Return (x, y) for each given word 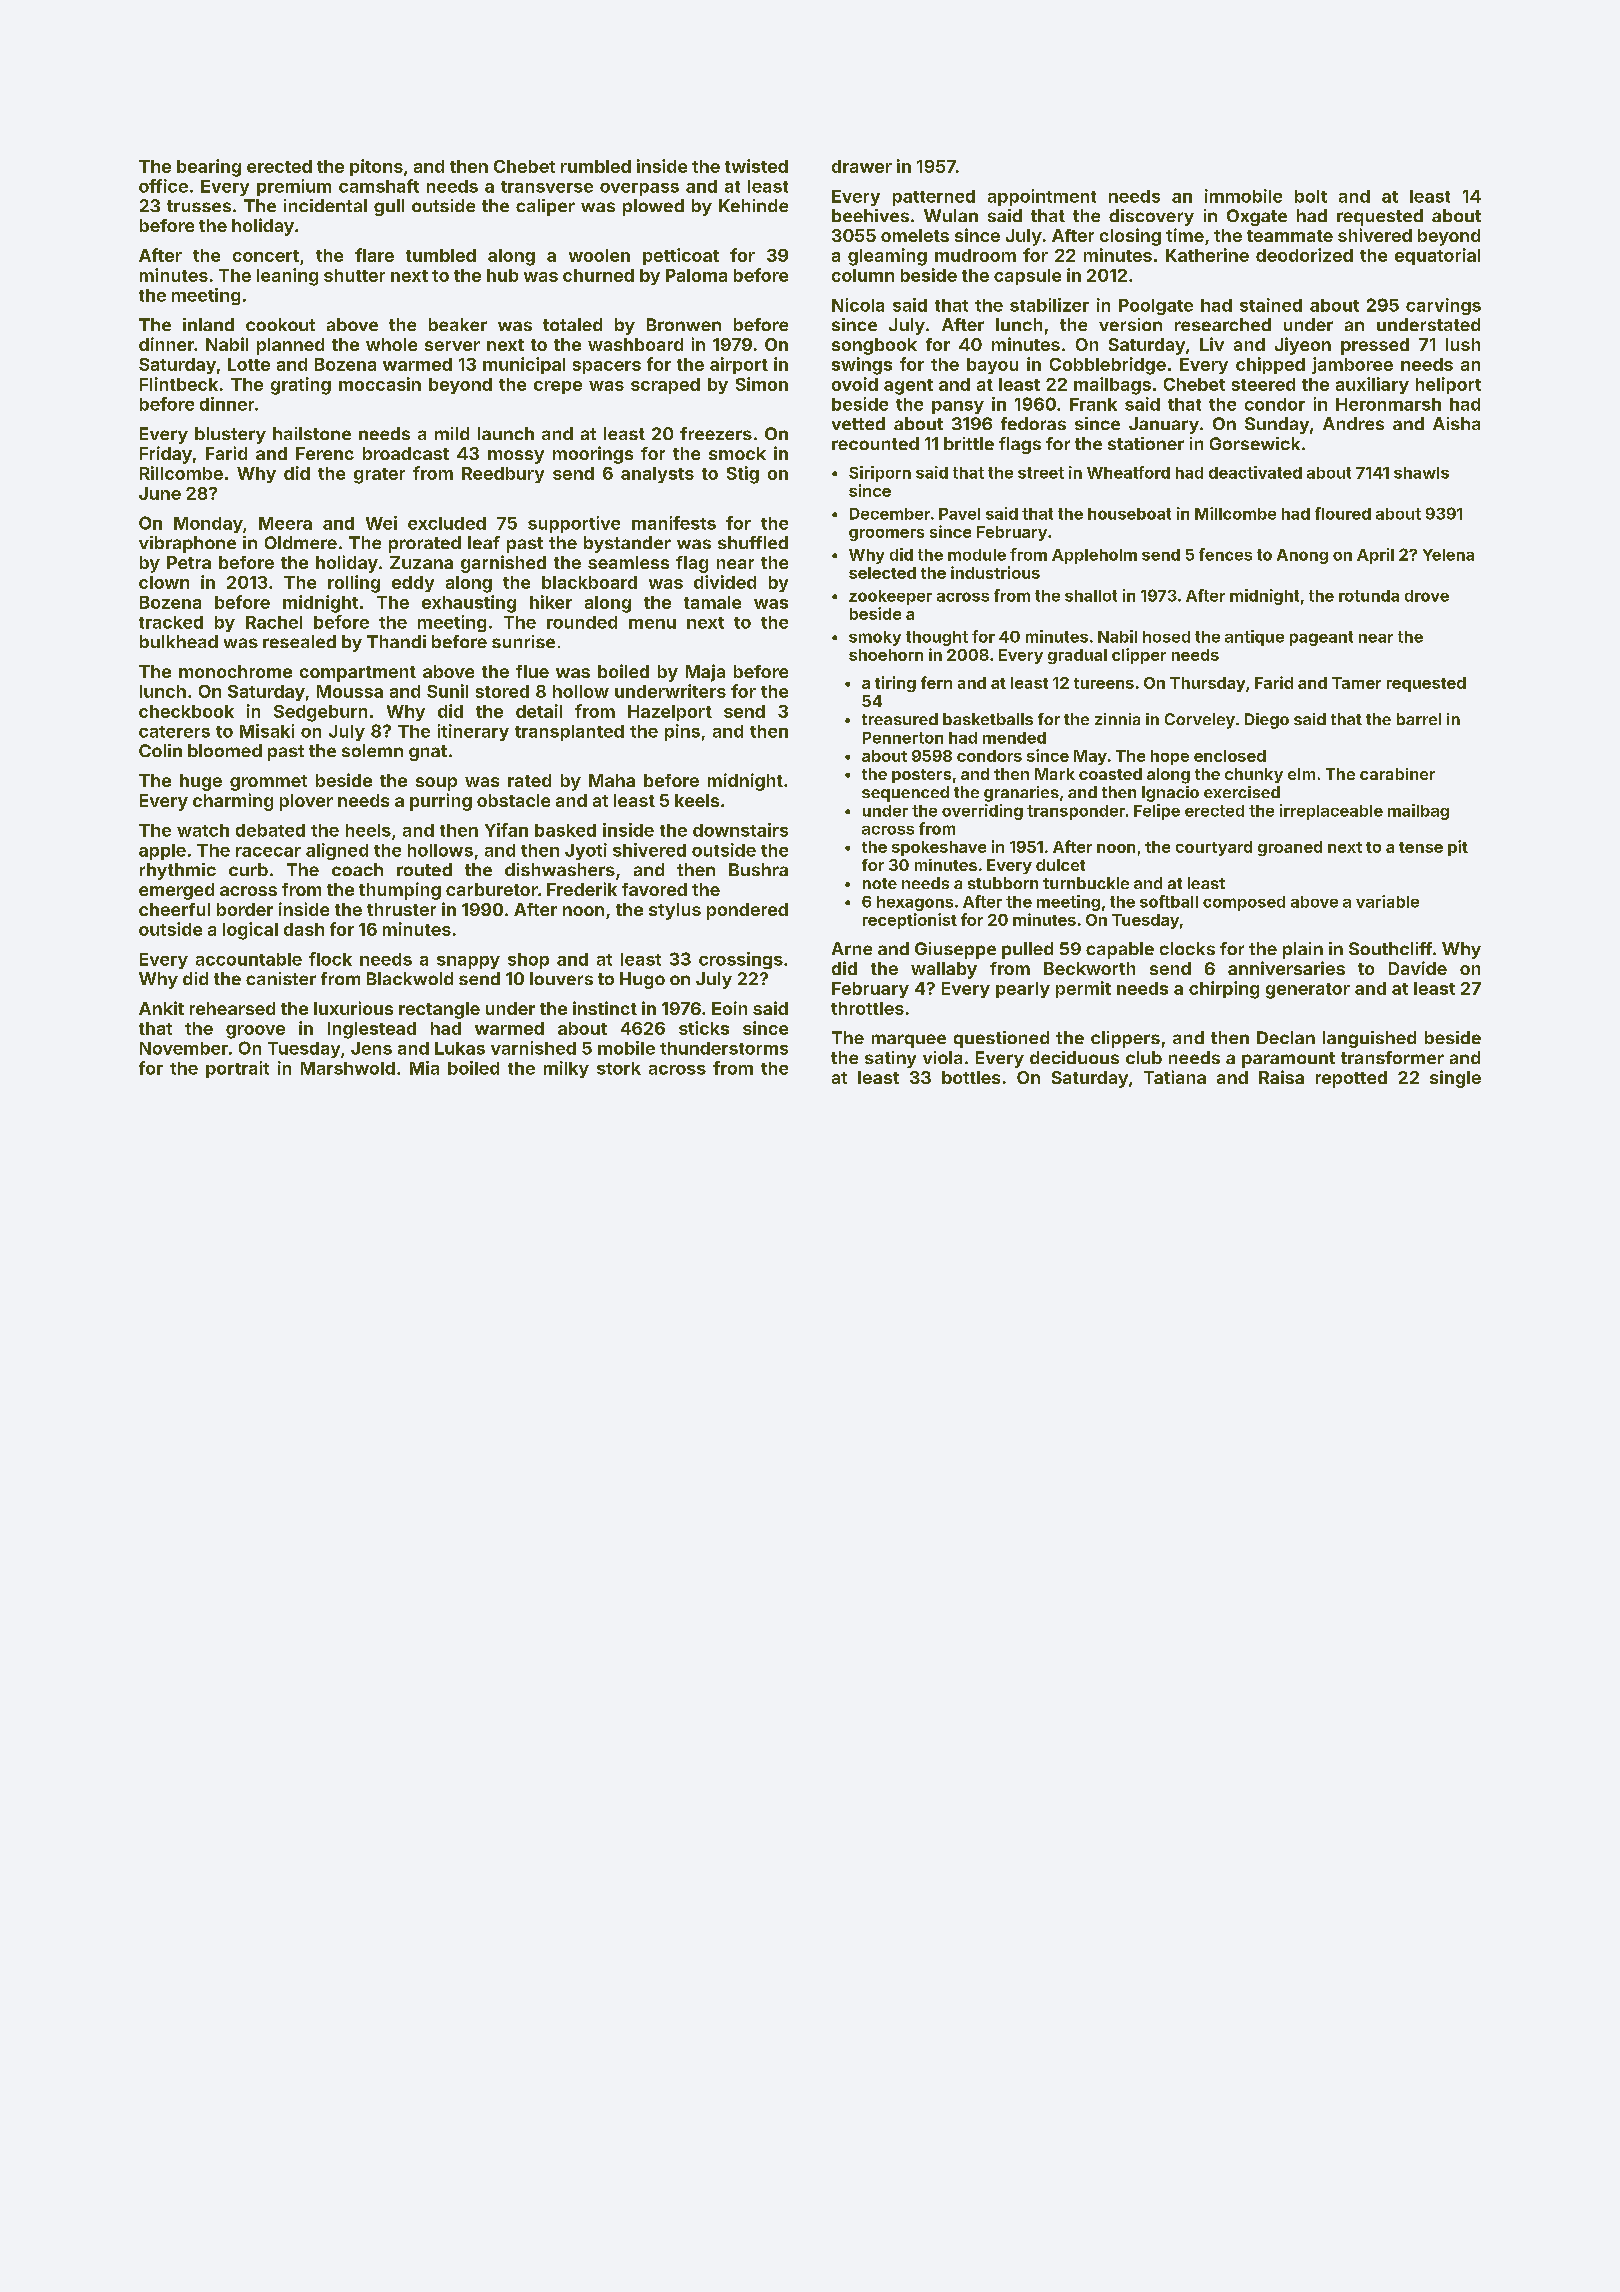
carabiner (1397, 774)
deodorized (1304, 255)
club (1144, 1057)
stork (619, 1068)
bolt (1311, 196)
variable (1387, 901)
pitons (376, 167)
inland (208, 324)
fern (936, 682)
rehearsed (232, 1008)
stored (502, 691)
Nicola (858, 305)
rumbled (596, 166)
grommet (268, 783)
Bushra (758, 869)
